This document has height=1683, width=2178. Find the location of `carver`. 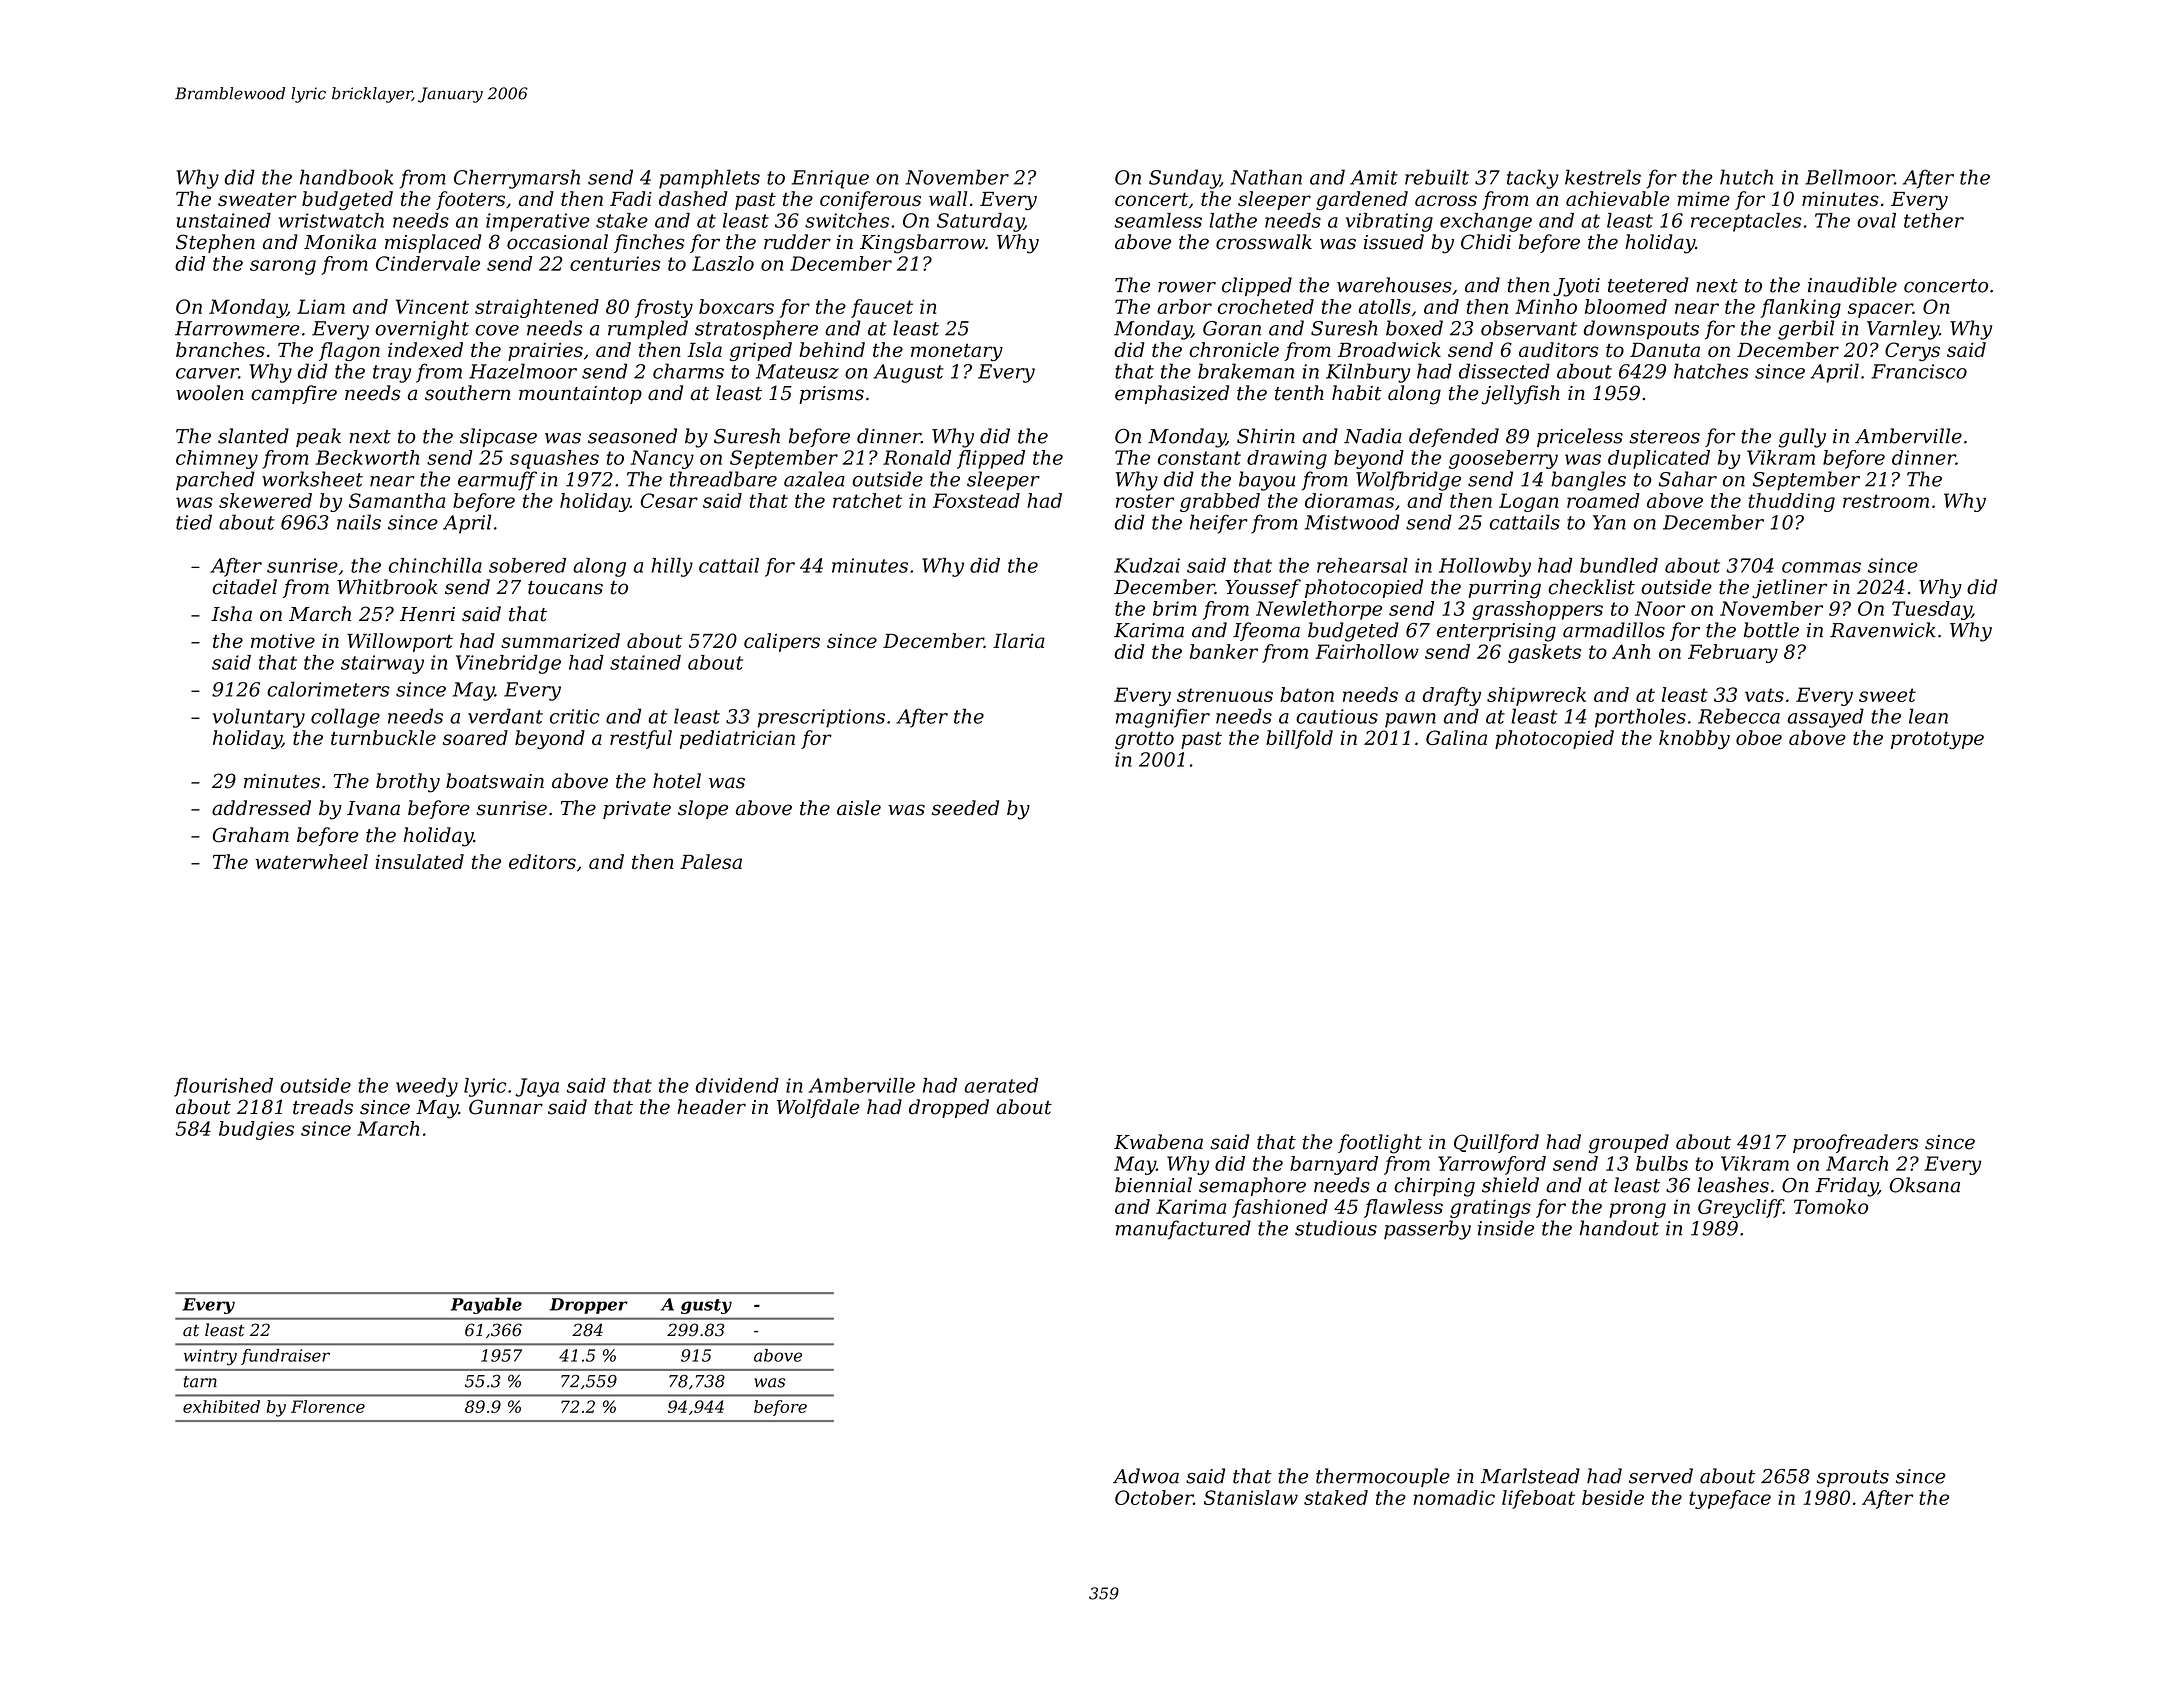

carver is located at coordinates (207, 373).
